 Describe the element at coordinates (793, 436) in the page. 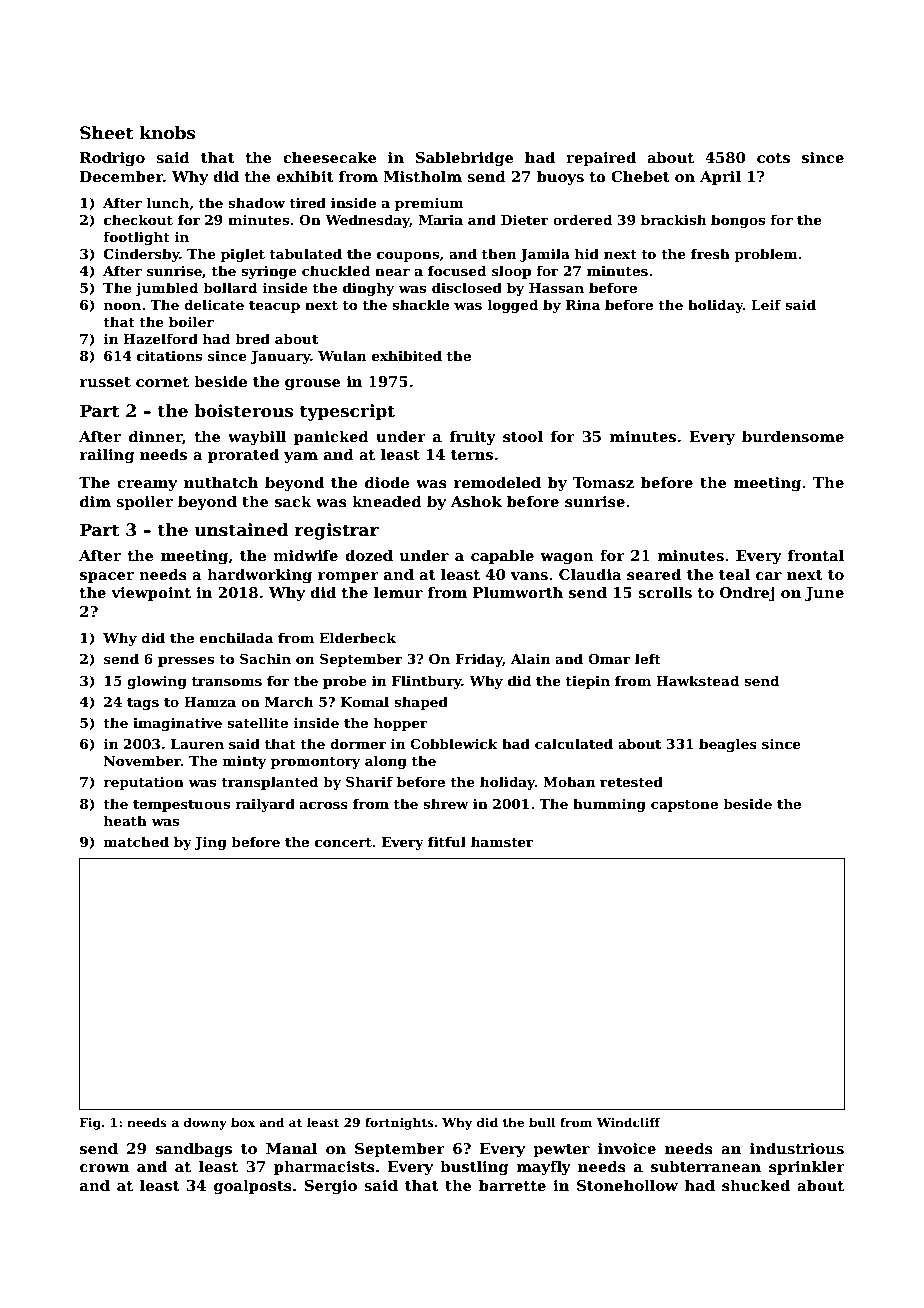

I see `burdensome` at that location.
